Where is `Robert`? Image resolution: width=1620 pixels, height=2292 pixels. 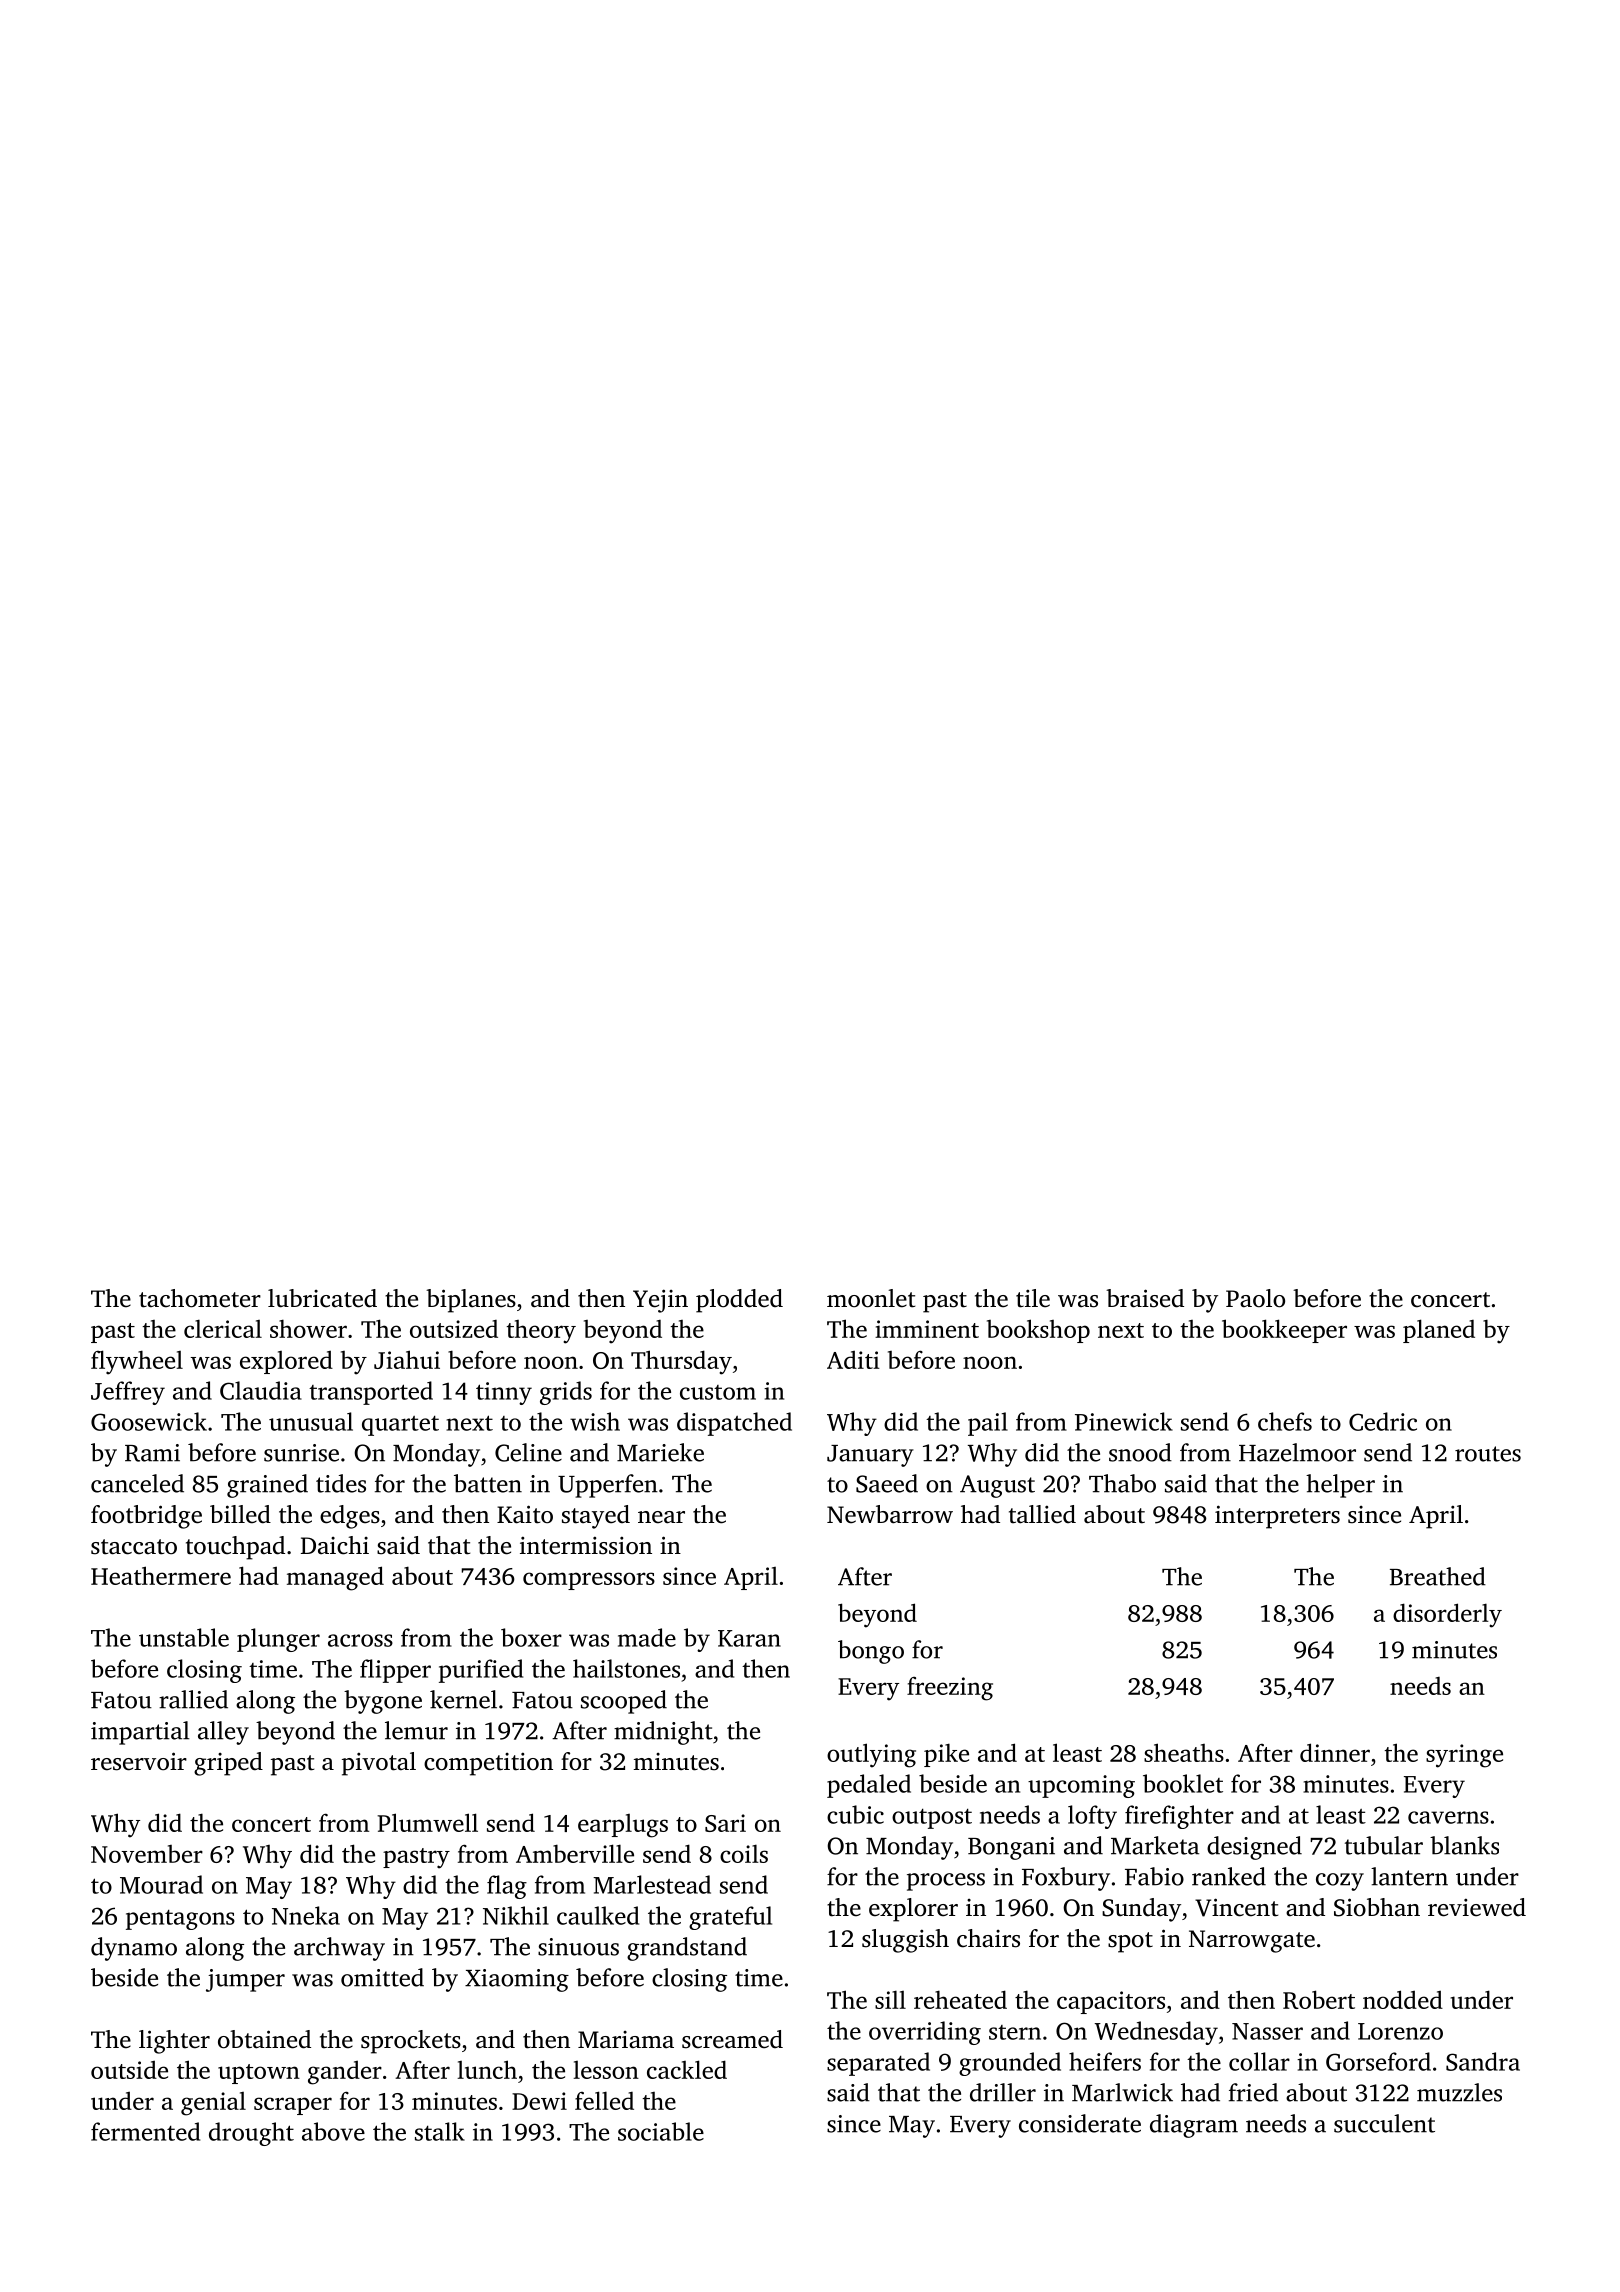
Robert is located at coordinates (1319, 1999).
